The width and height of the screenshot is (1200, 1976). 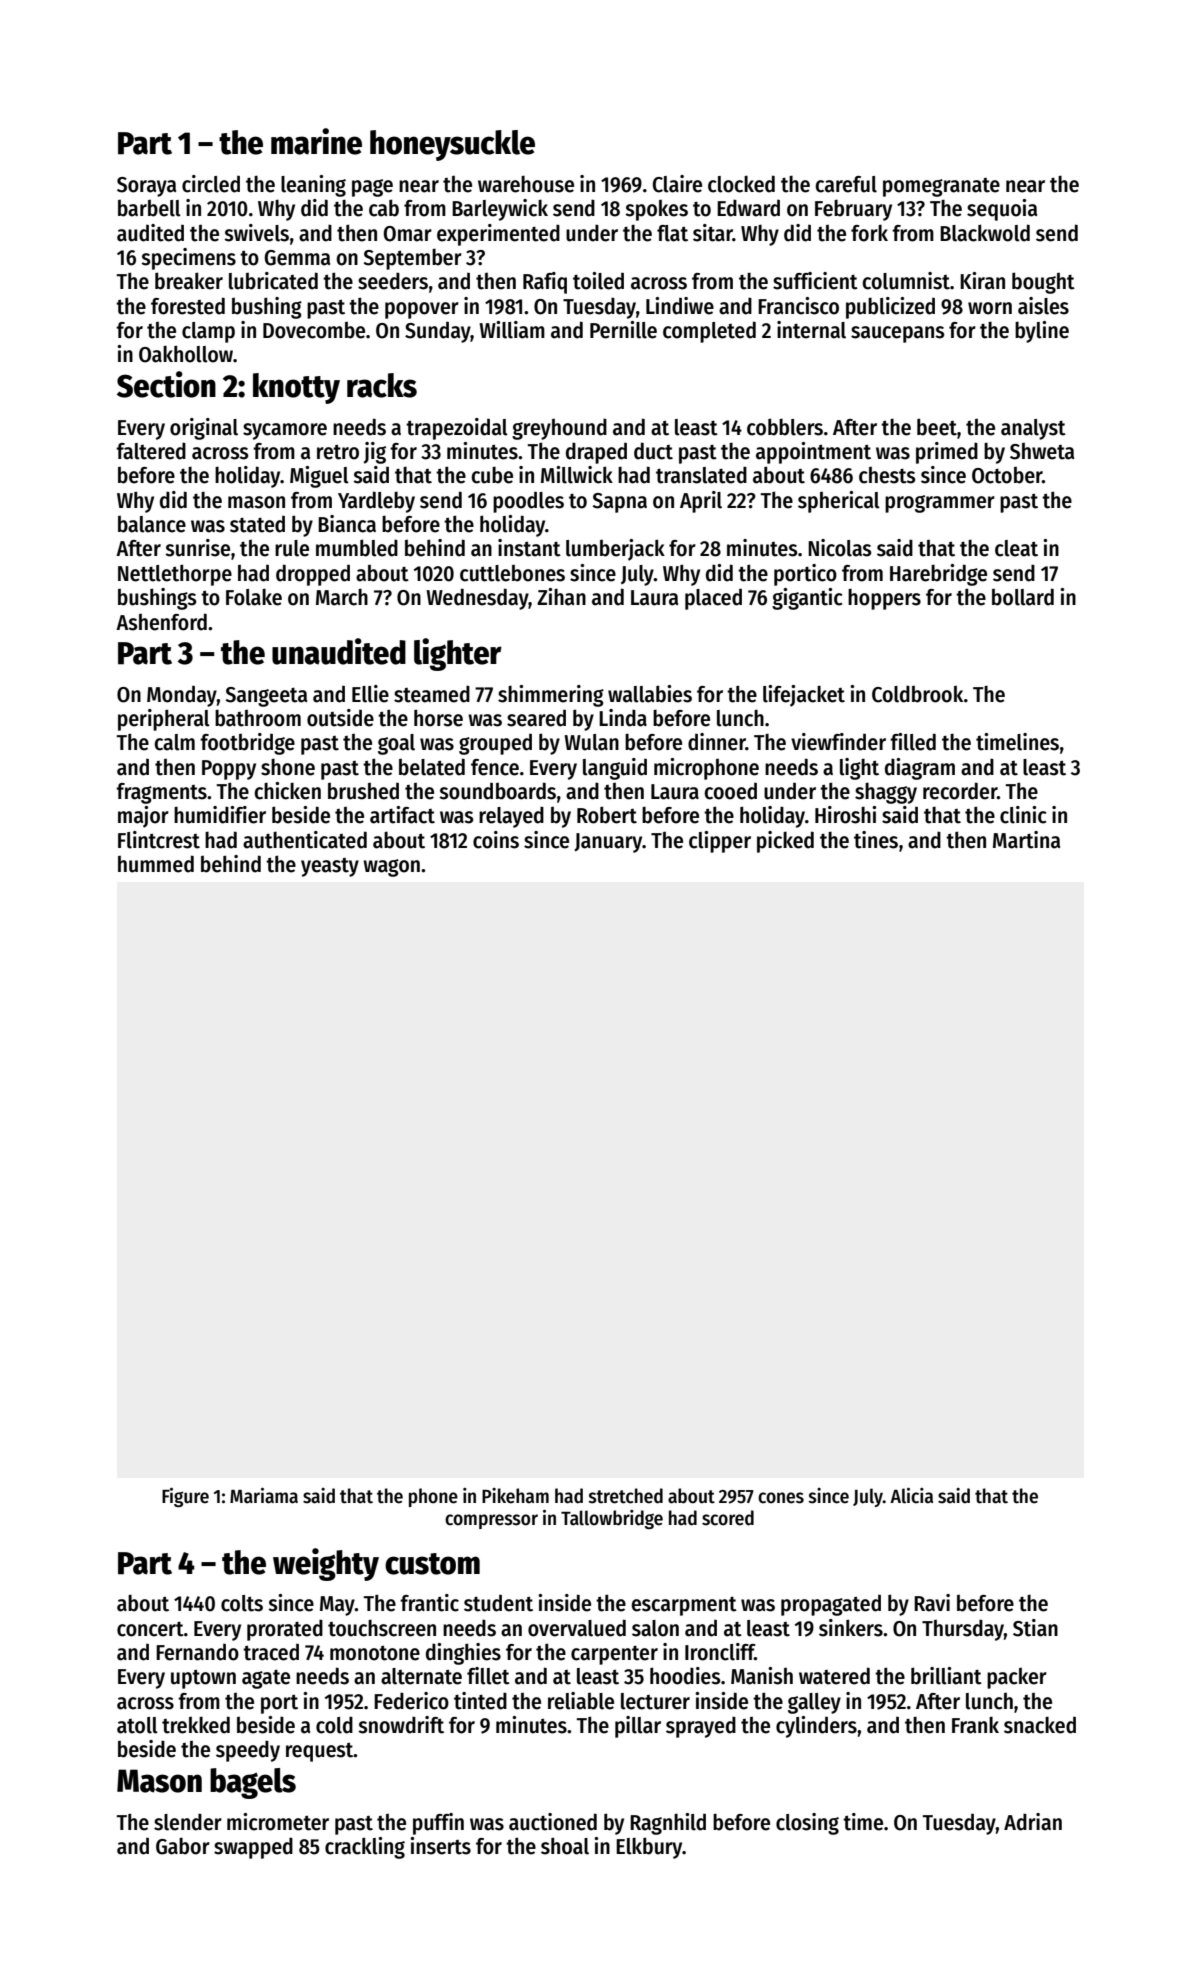 What do you see at coordinates (314, 330) in the screenshot?
I see `Dovecombe` at bounding box center [314, 330].
